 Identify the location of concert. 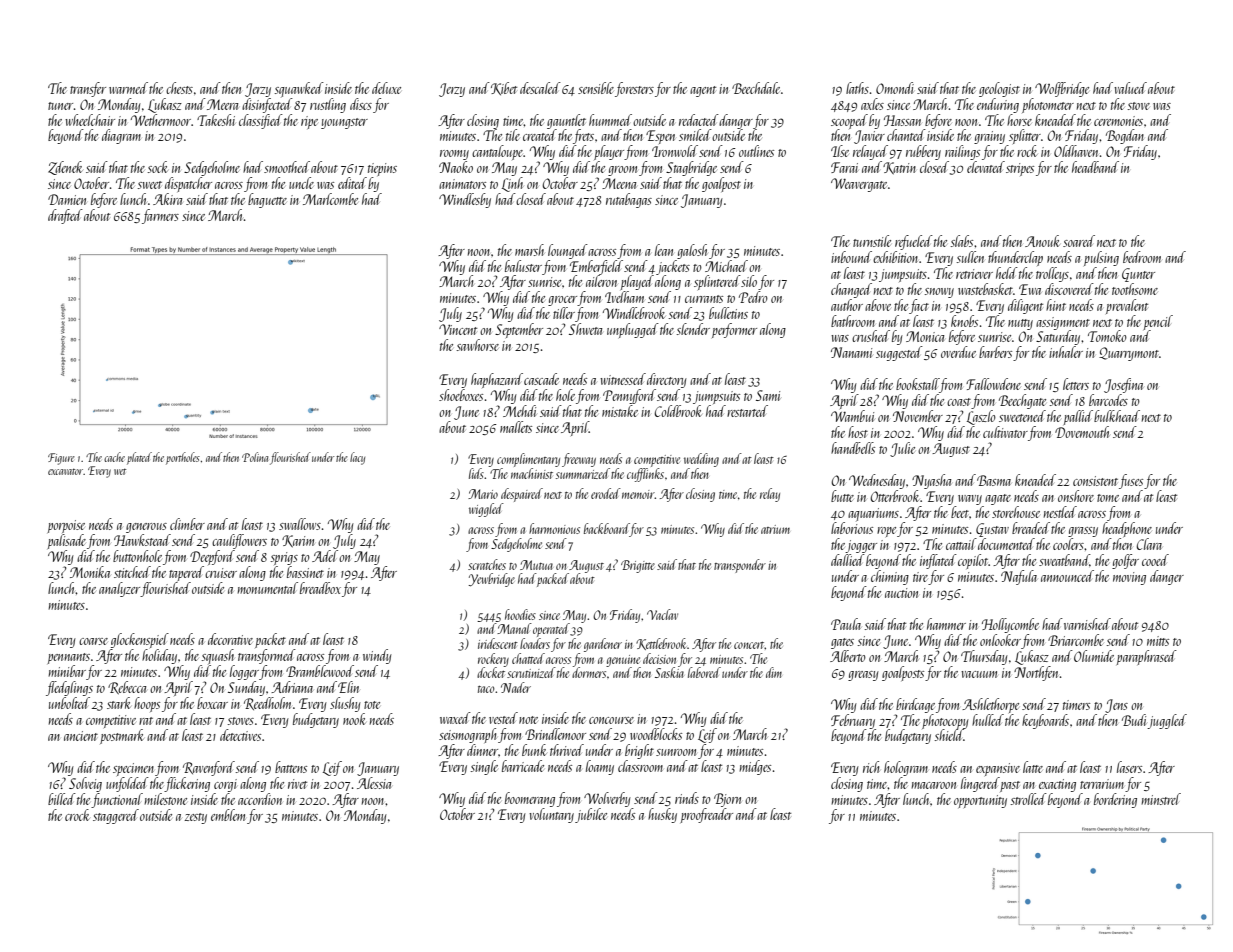
(749, 645).
